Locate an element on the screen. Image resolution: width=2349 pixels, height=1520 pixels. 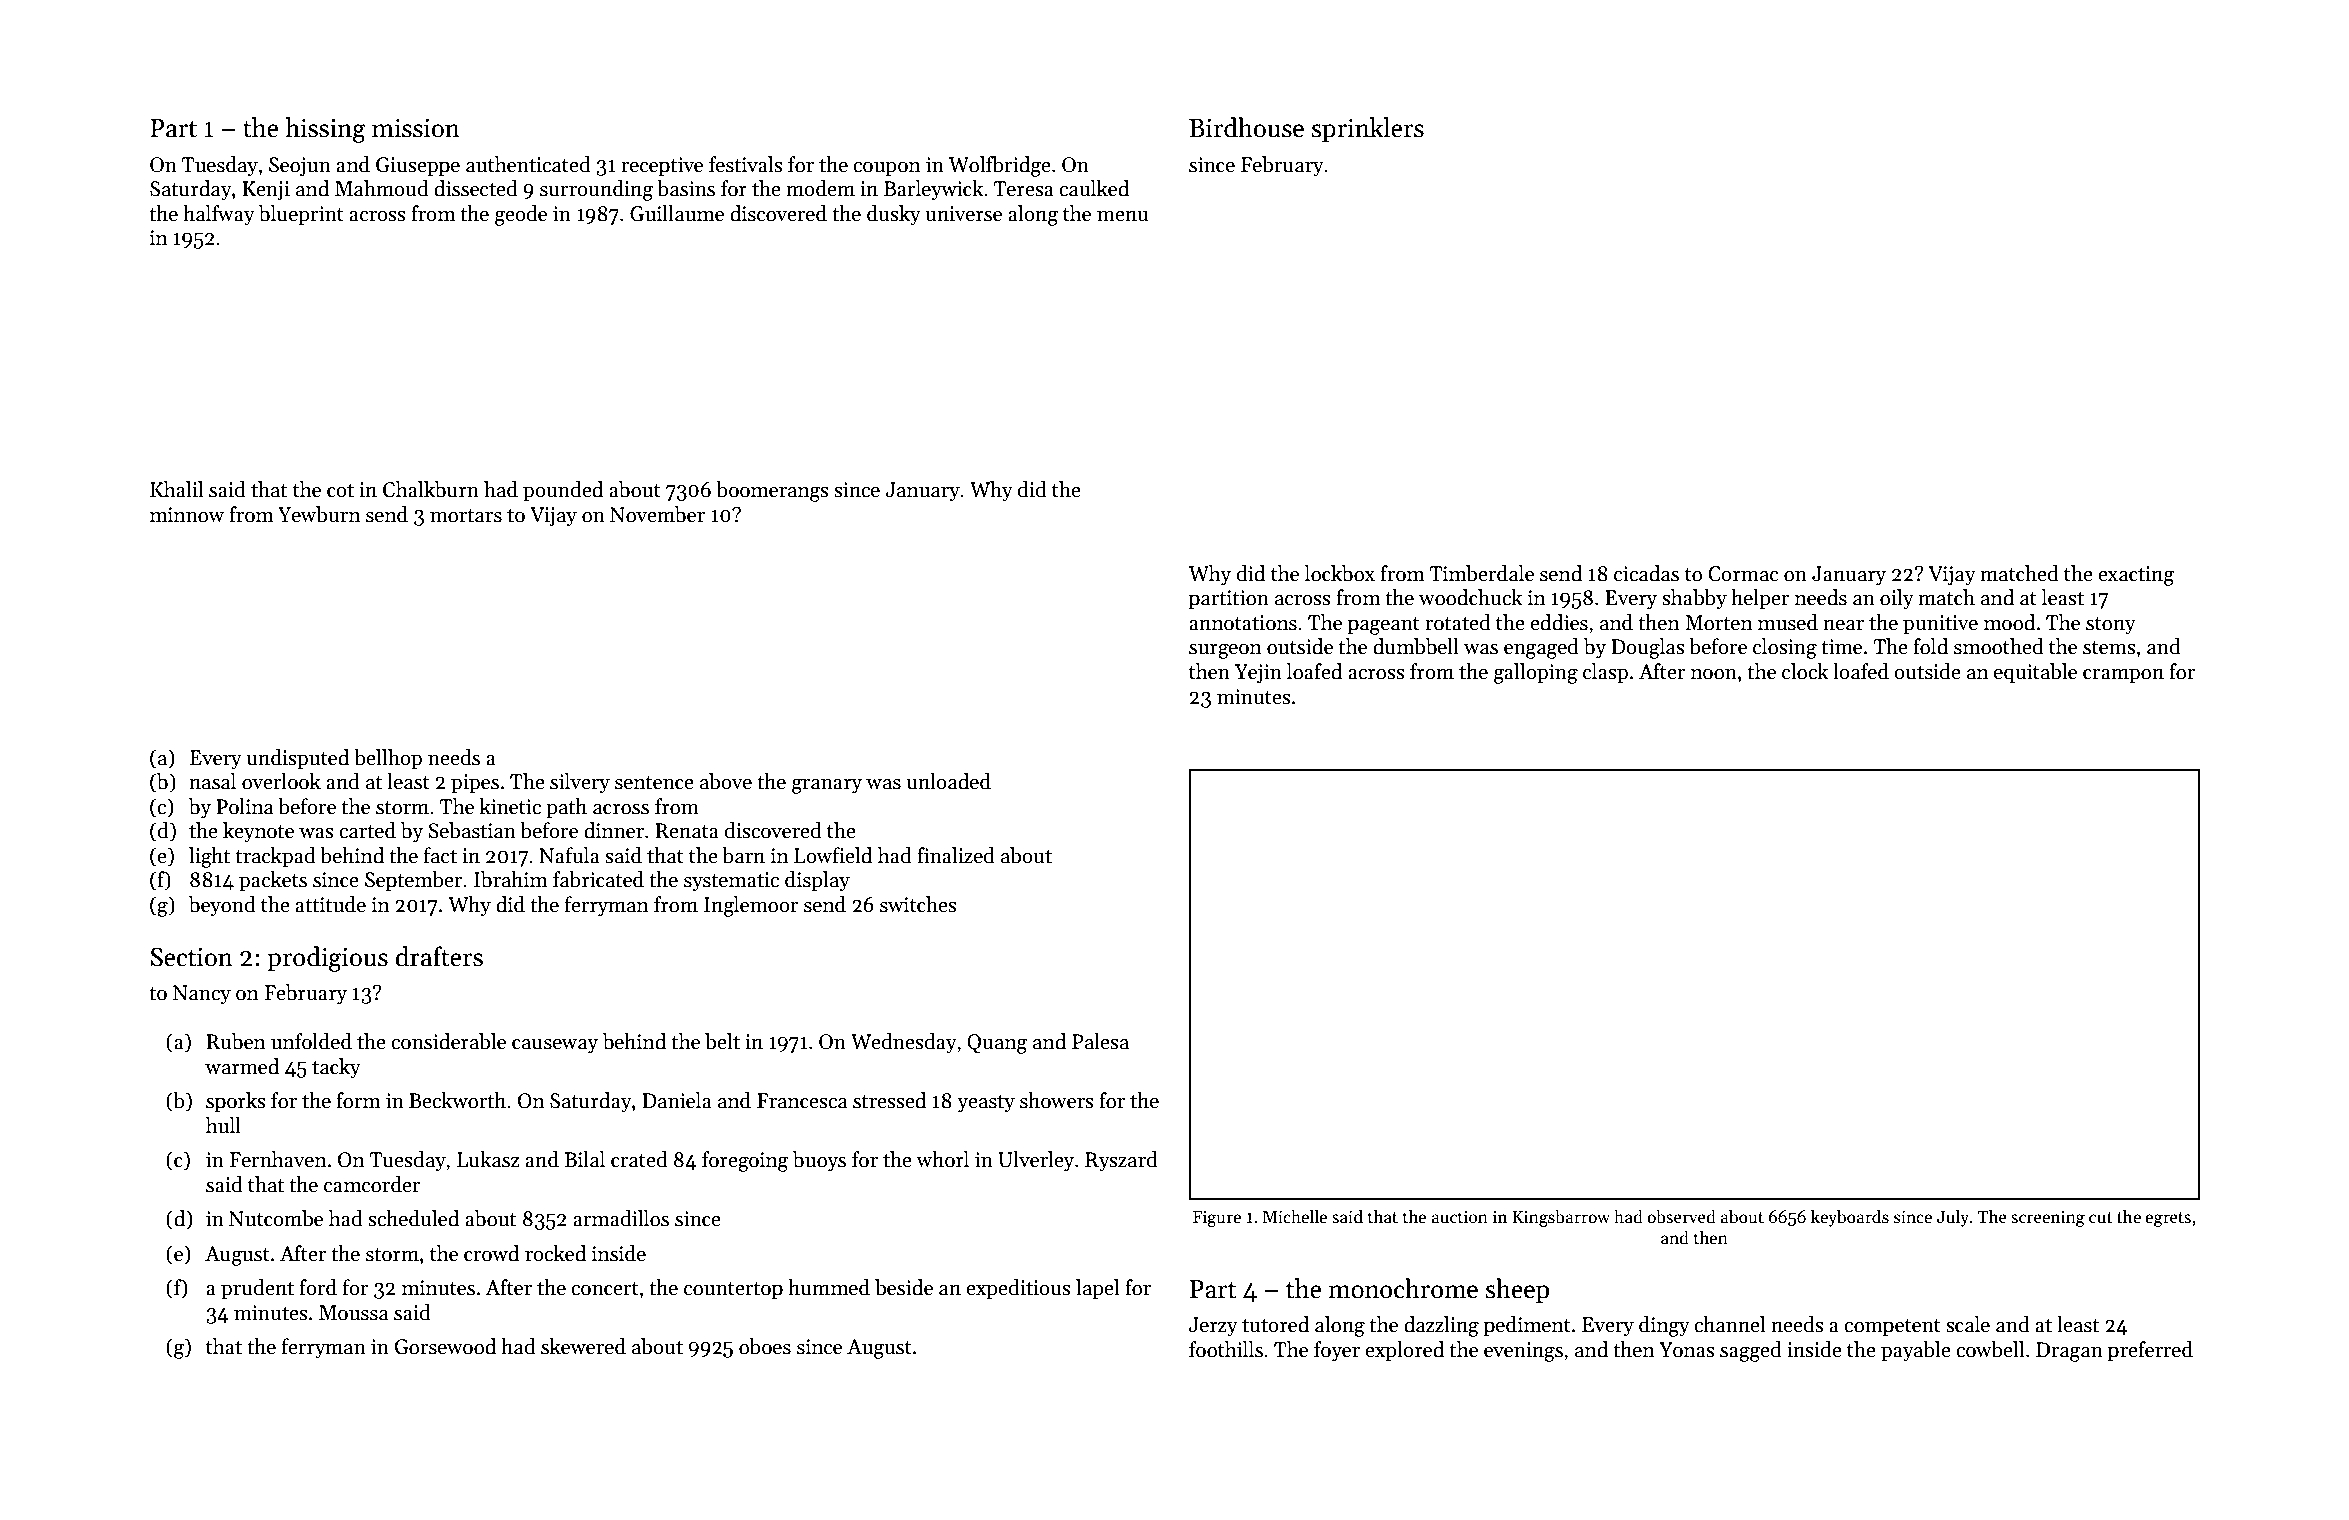
sprinklers is located at coordinates (1368, 129).
